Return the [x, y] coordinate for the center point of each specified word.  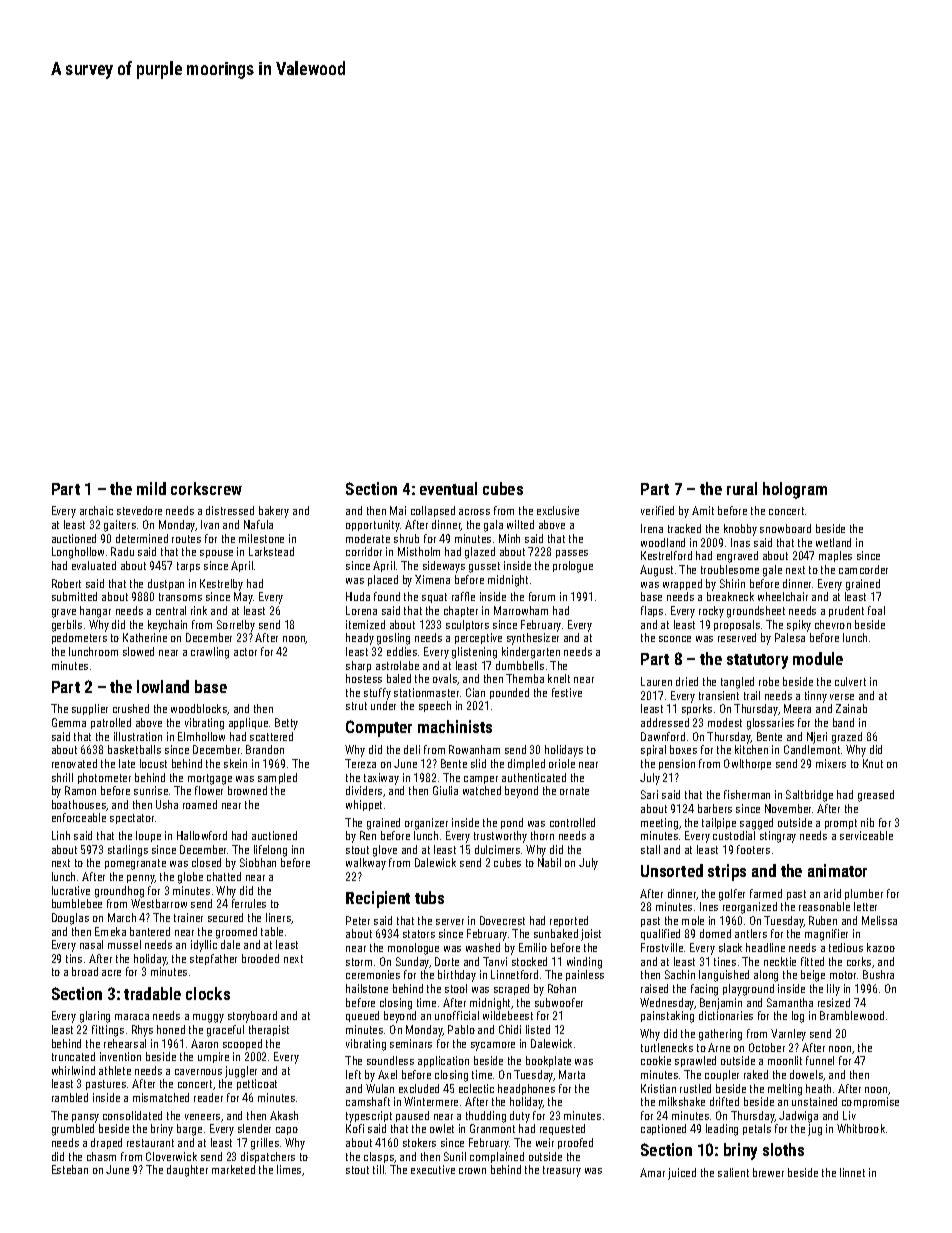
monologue [413, 949]
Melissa [879, 920]
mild [151, 488]
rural [742, 488]
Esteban [70, 1169]
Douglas [70, 919]
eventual [448, 488]
